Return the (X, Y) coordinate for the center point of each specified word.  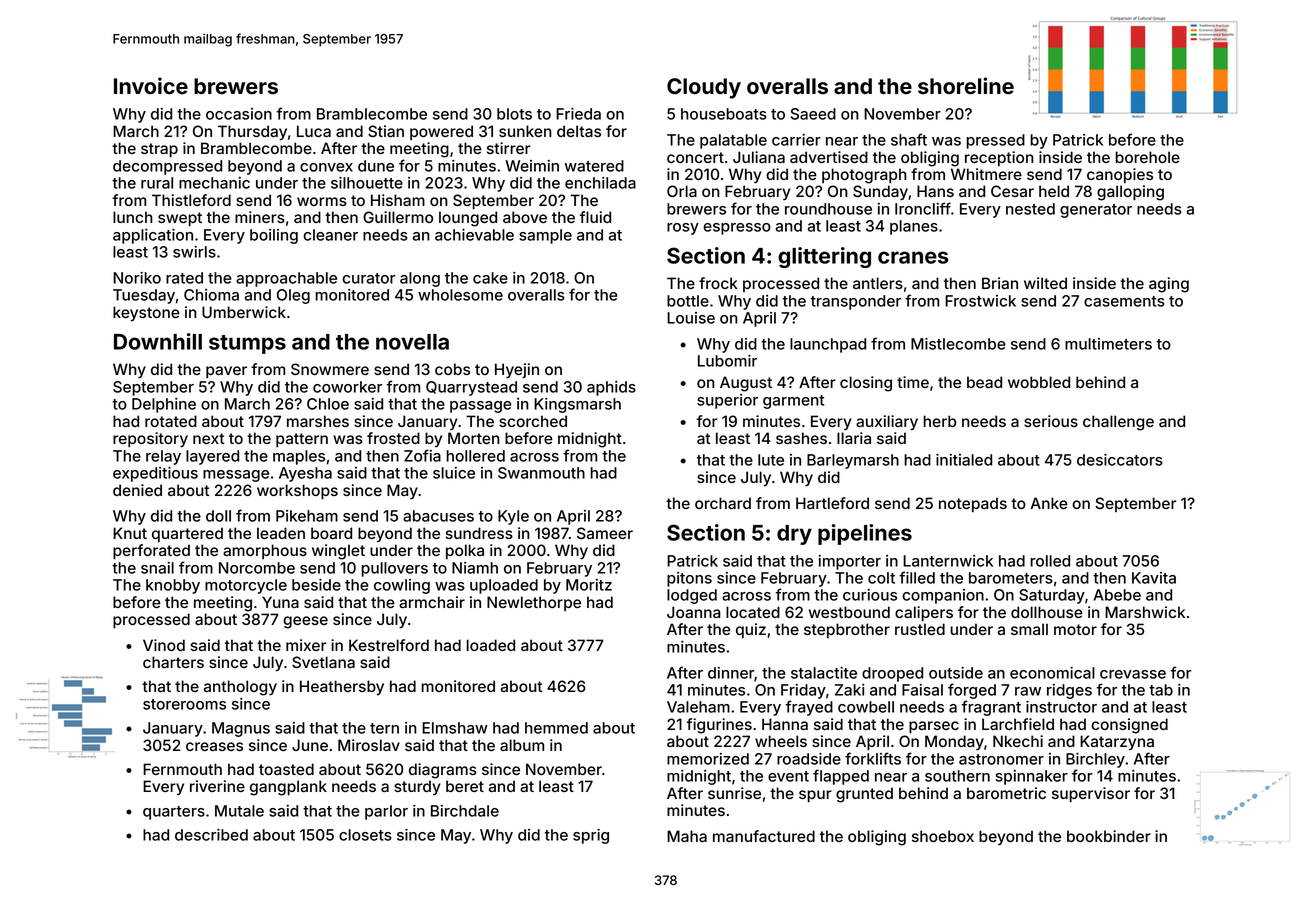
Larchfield (1018, 724)
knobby (173, 586)
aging (1169, 285)
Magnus (241, 729)
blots (514, 114)
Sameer (605, 533)
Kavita (1154, 578)
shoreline (966, 86)
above (525, 217)
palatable (733, 141)
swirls (194, 252)
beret (465, 786)
